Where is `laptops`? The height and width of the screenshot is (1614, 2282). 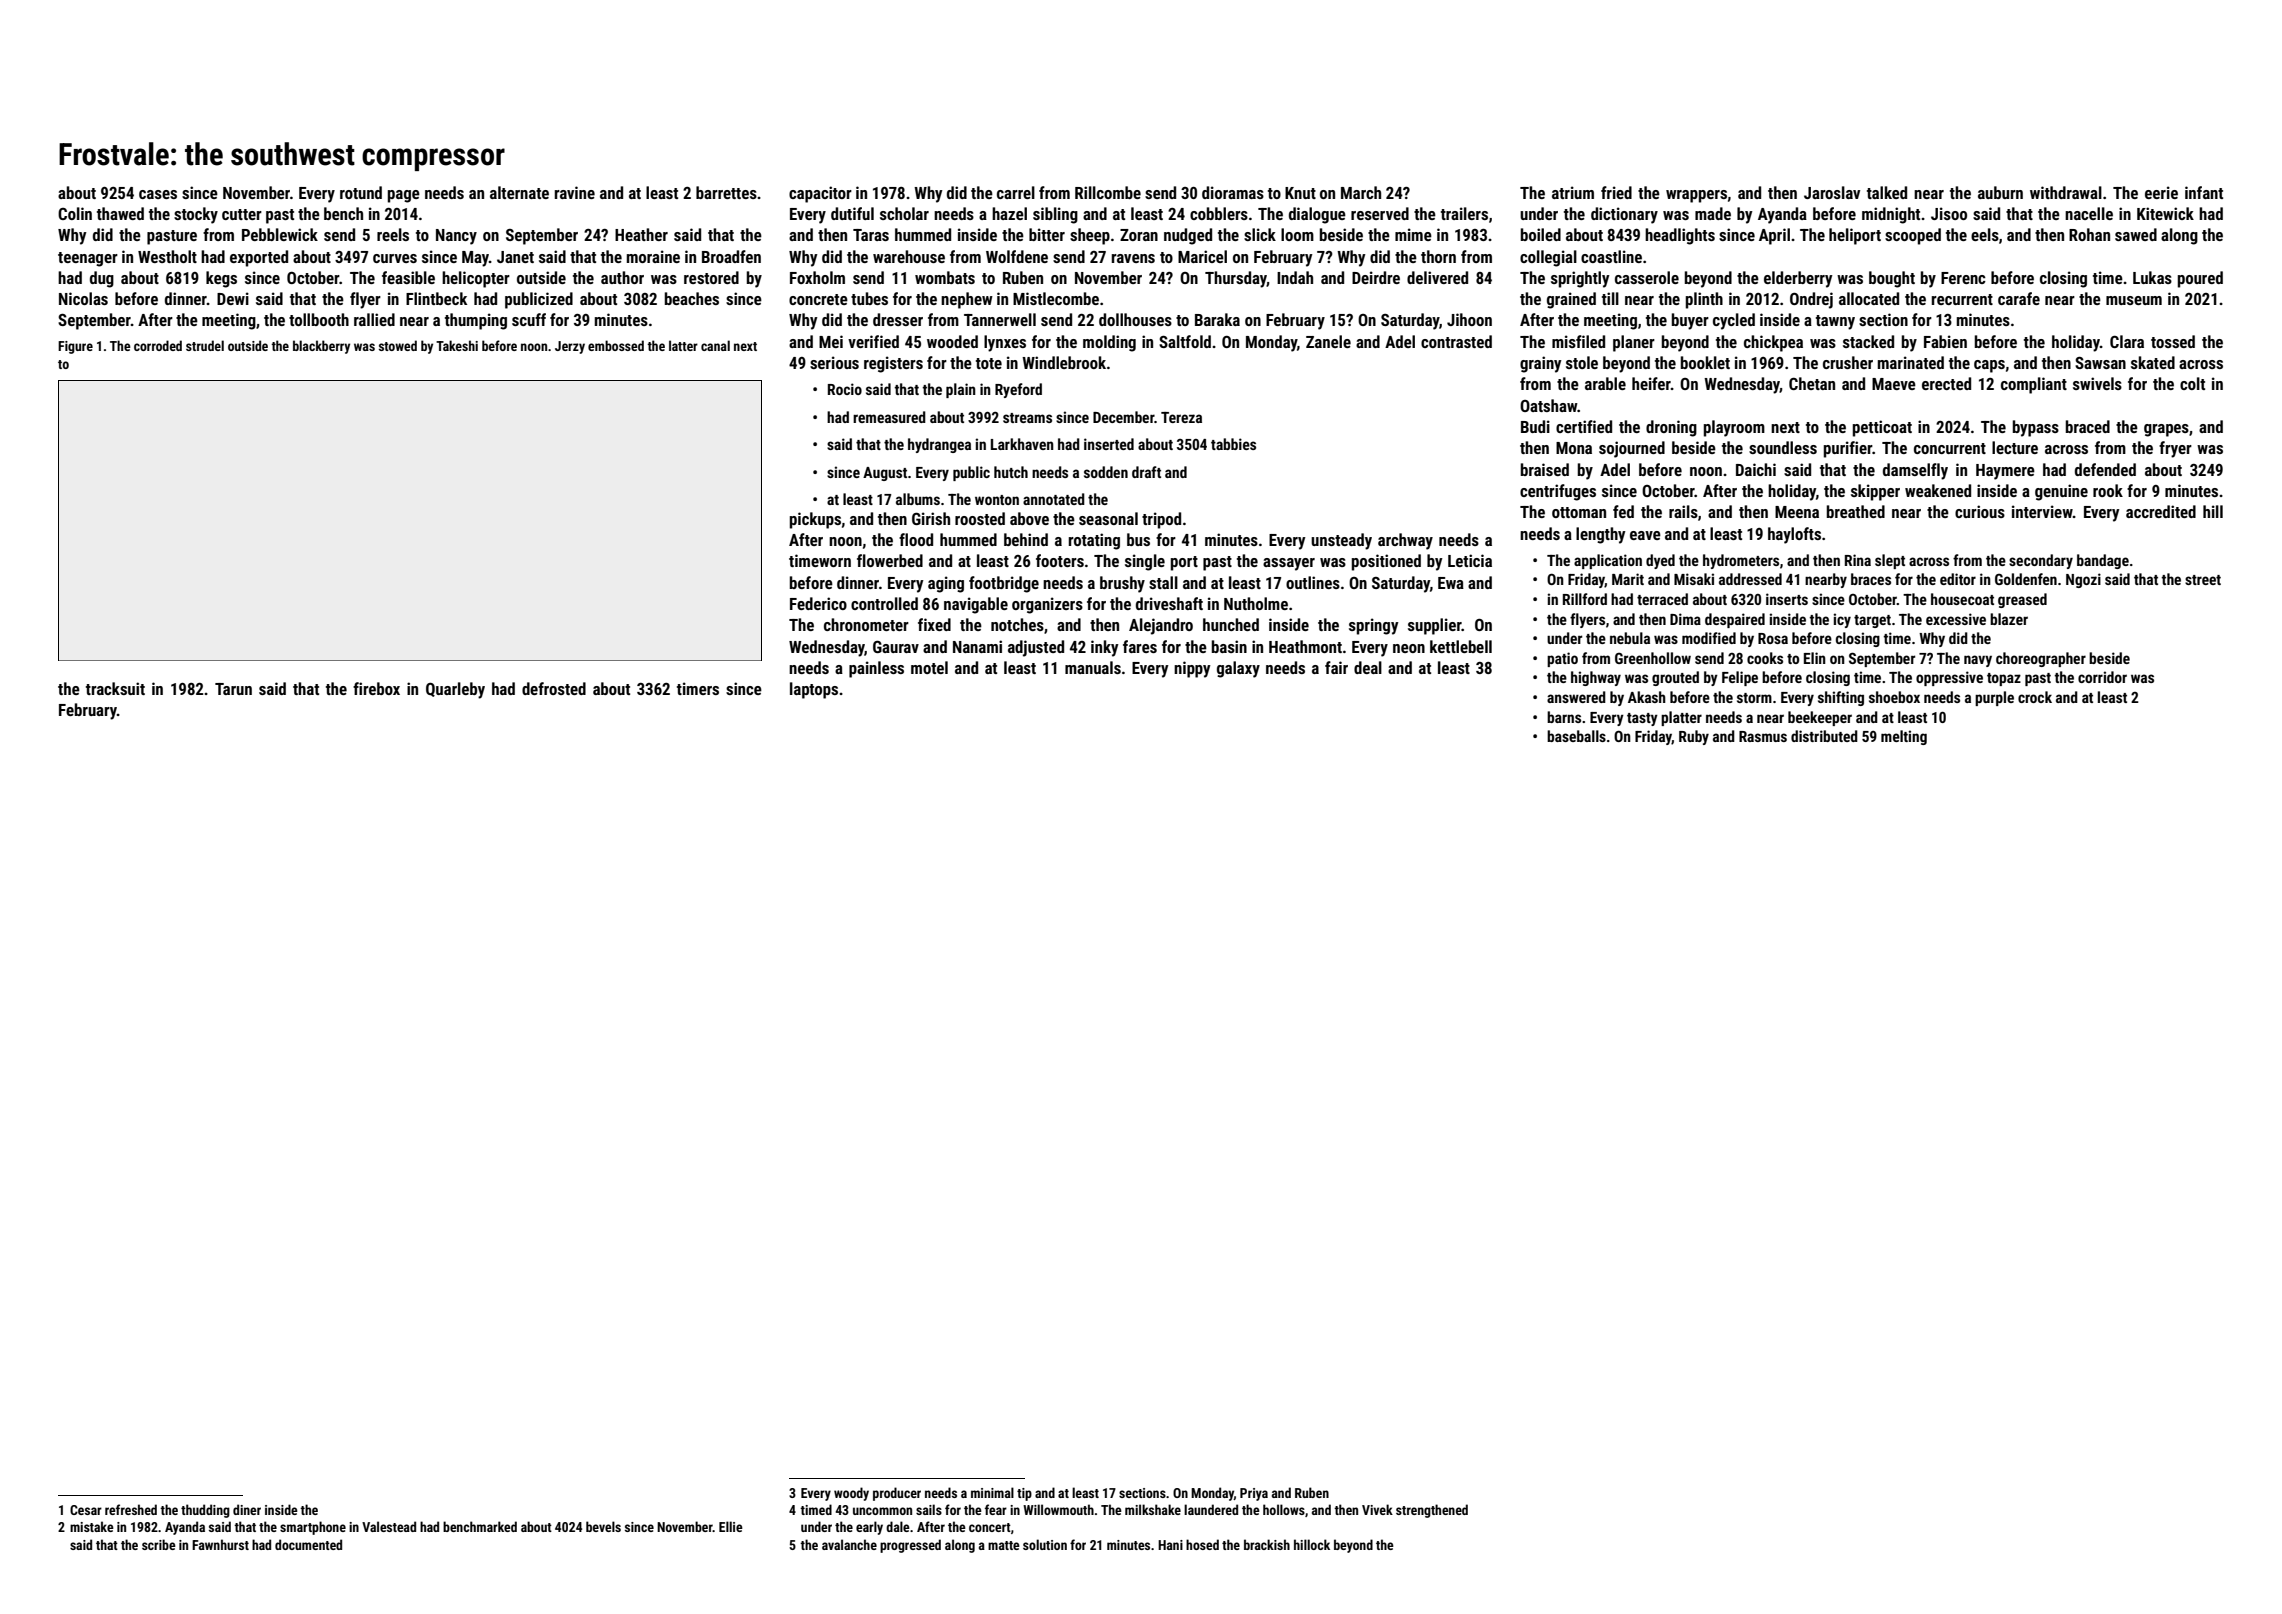
laptops is located at coordinates (814, 690).
